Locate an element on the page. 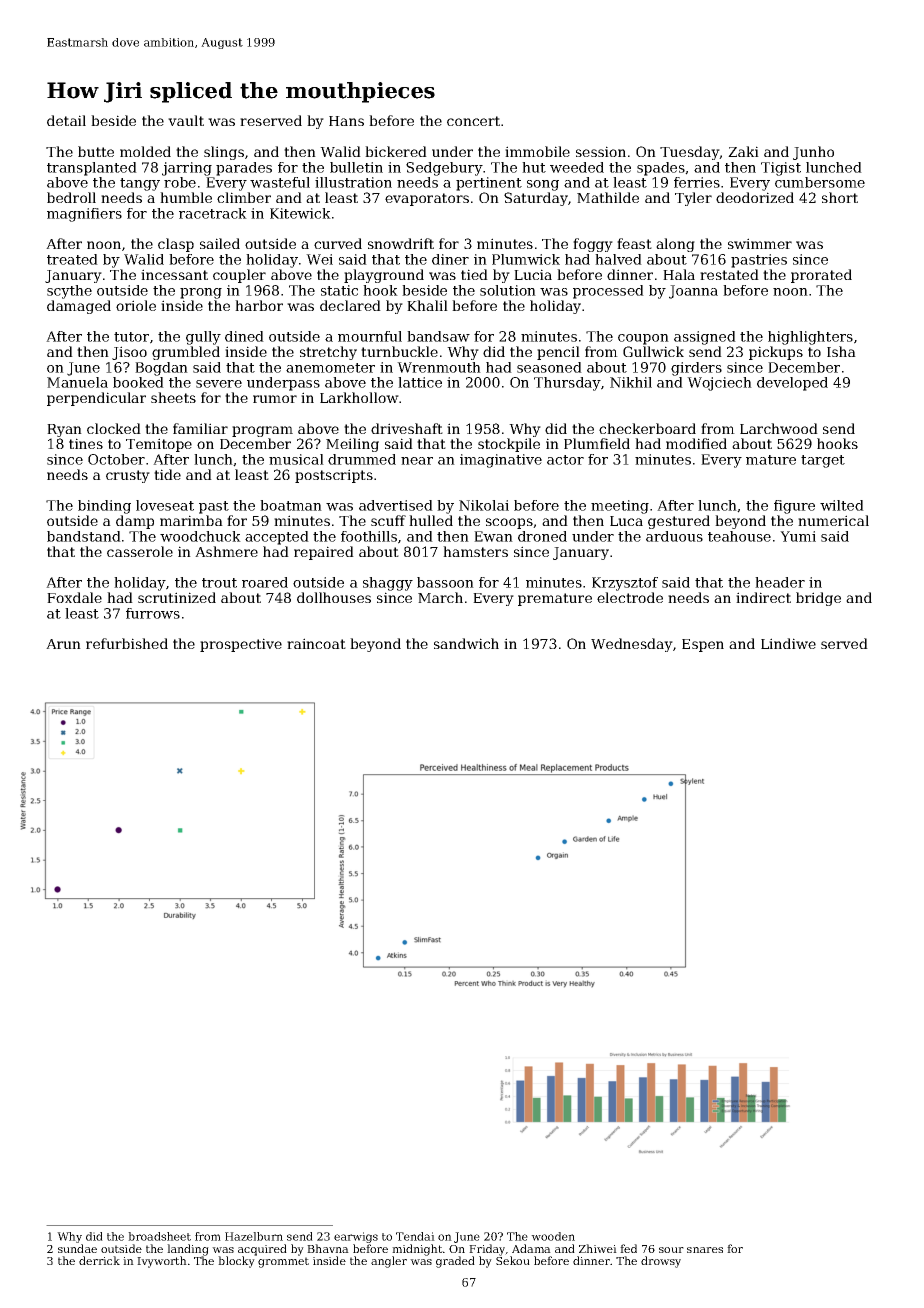 The width and height of the image is (924, 1308). grommet is located at coordinates (283, 1262).
